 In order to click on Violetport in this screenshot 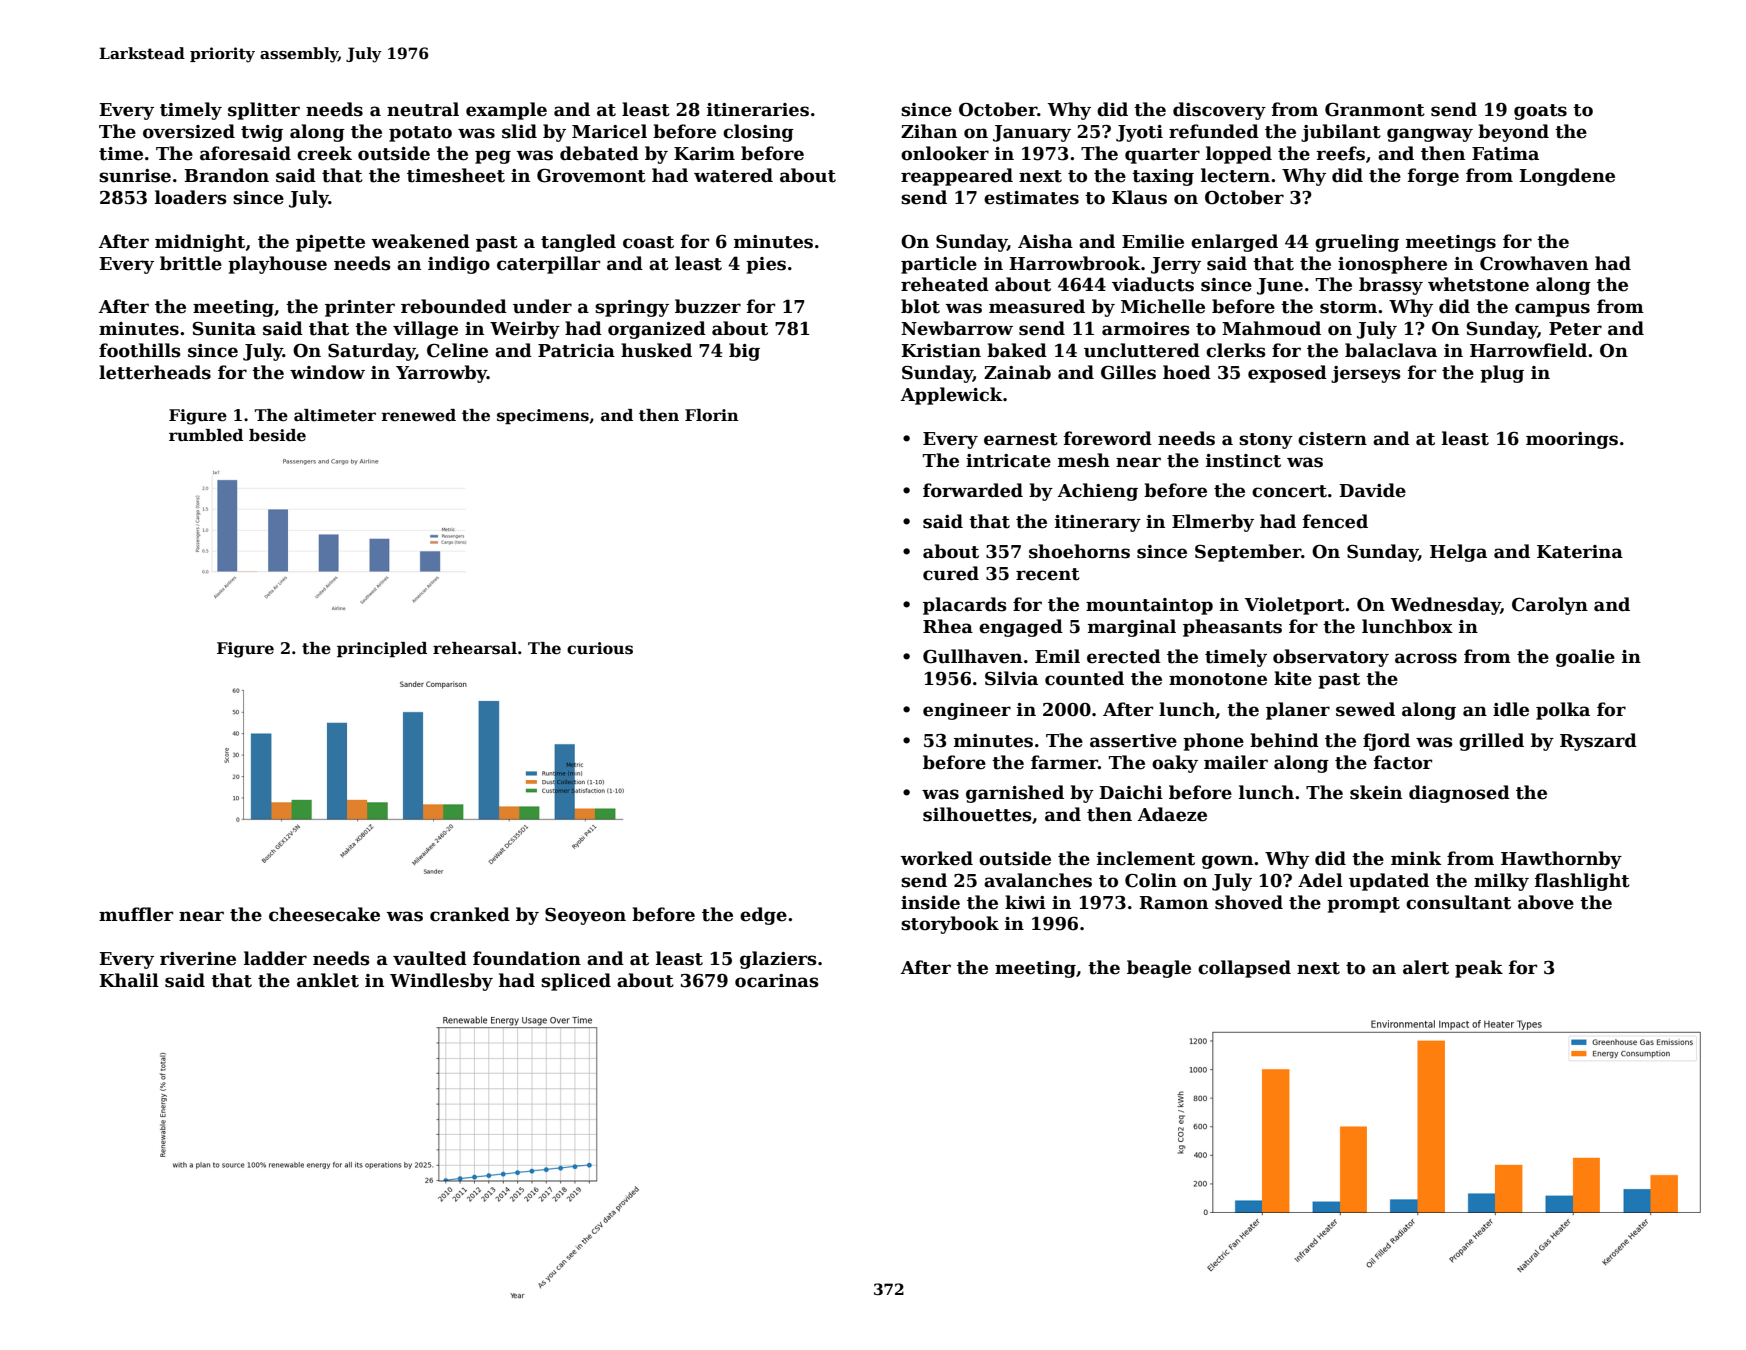, I will do `click(1295, 606)`.
